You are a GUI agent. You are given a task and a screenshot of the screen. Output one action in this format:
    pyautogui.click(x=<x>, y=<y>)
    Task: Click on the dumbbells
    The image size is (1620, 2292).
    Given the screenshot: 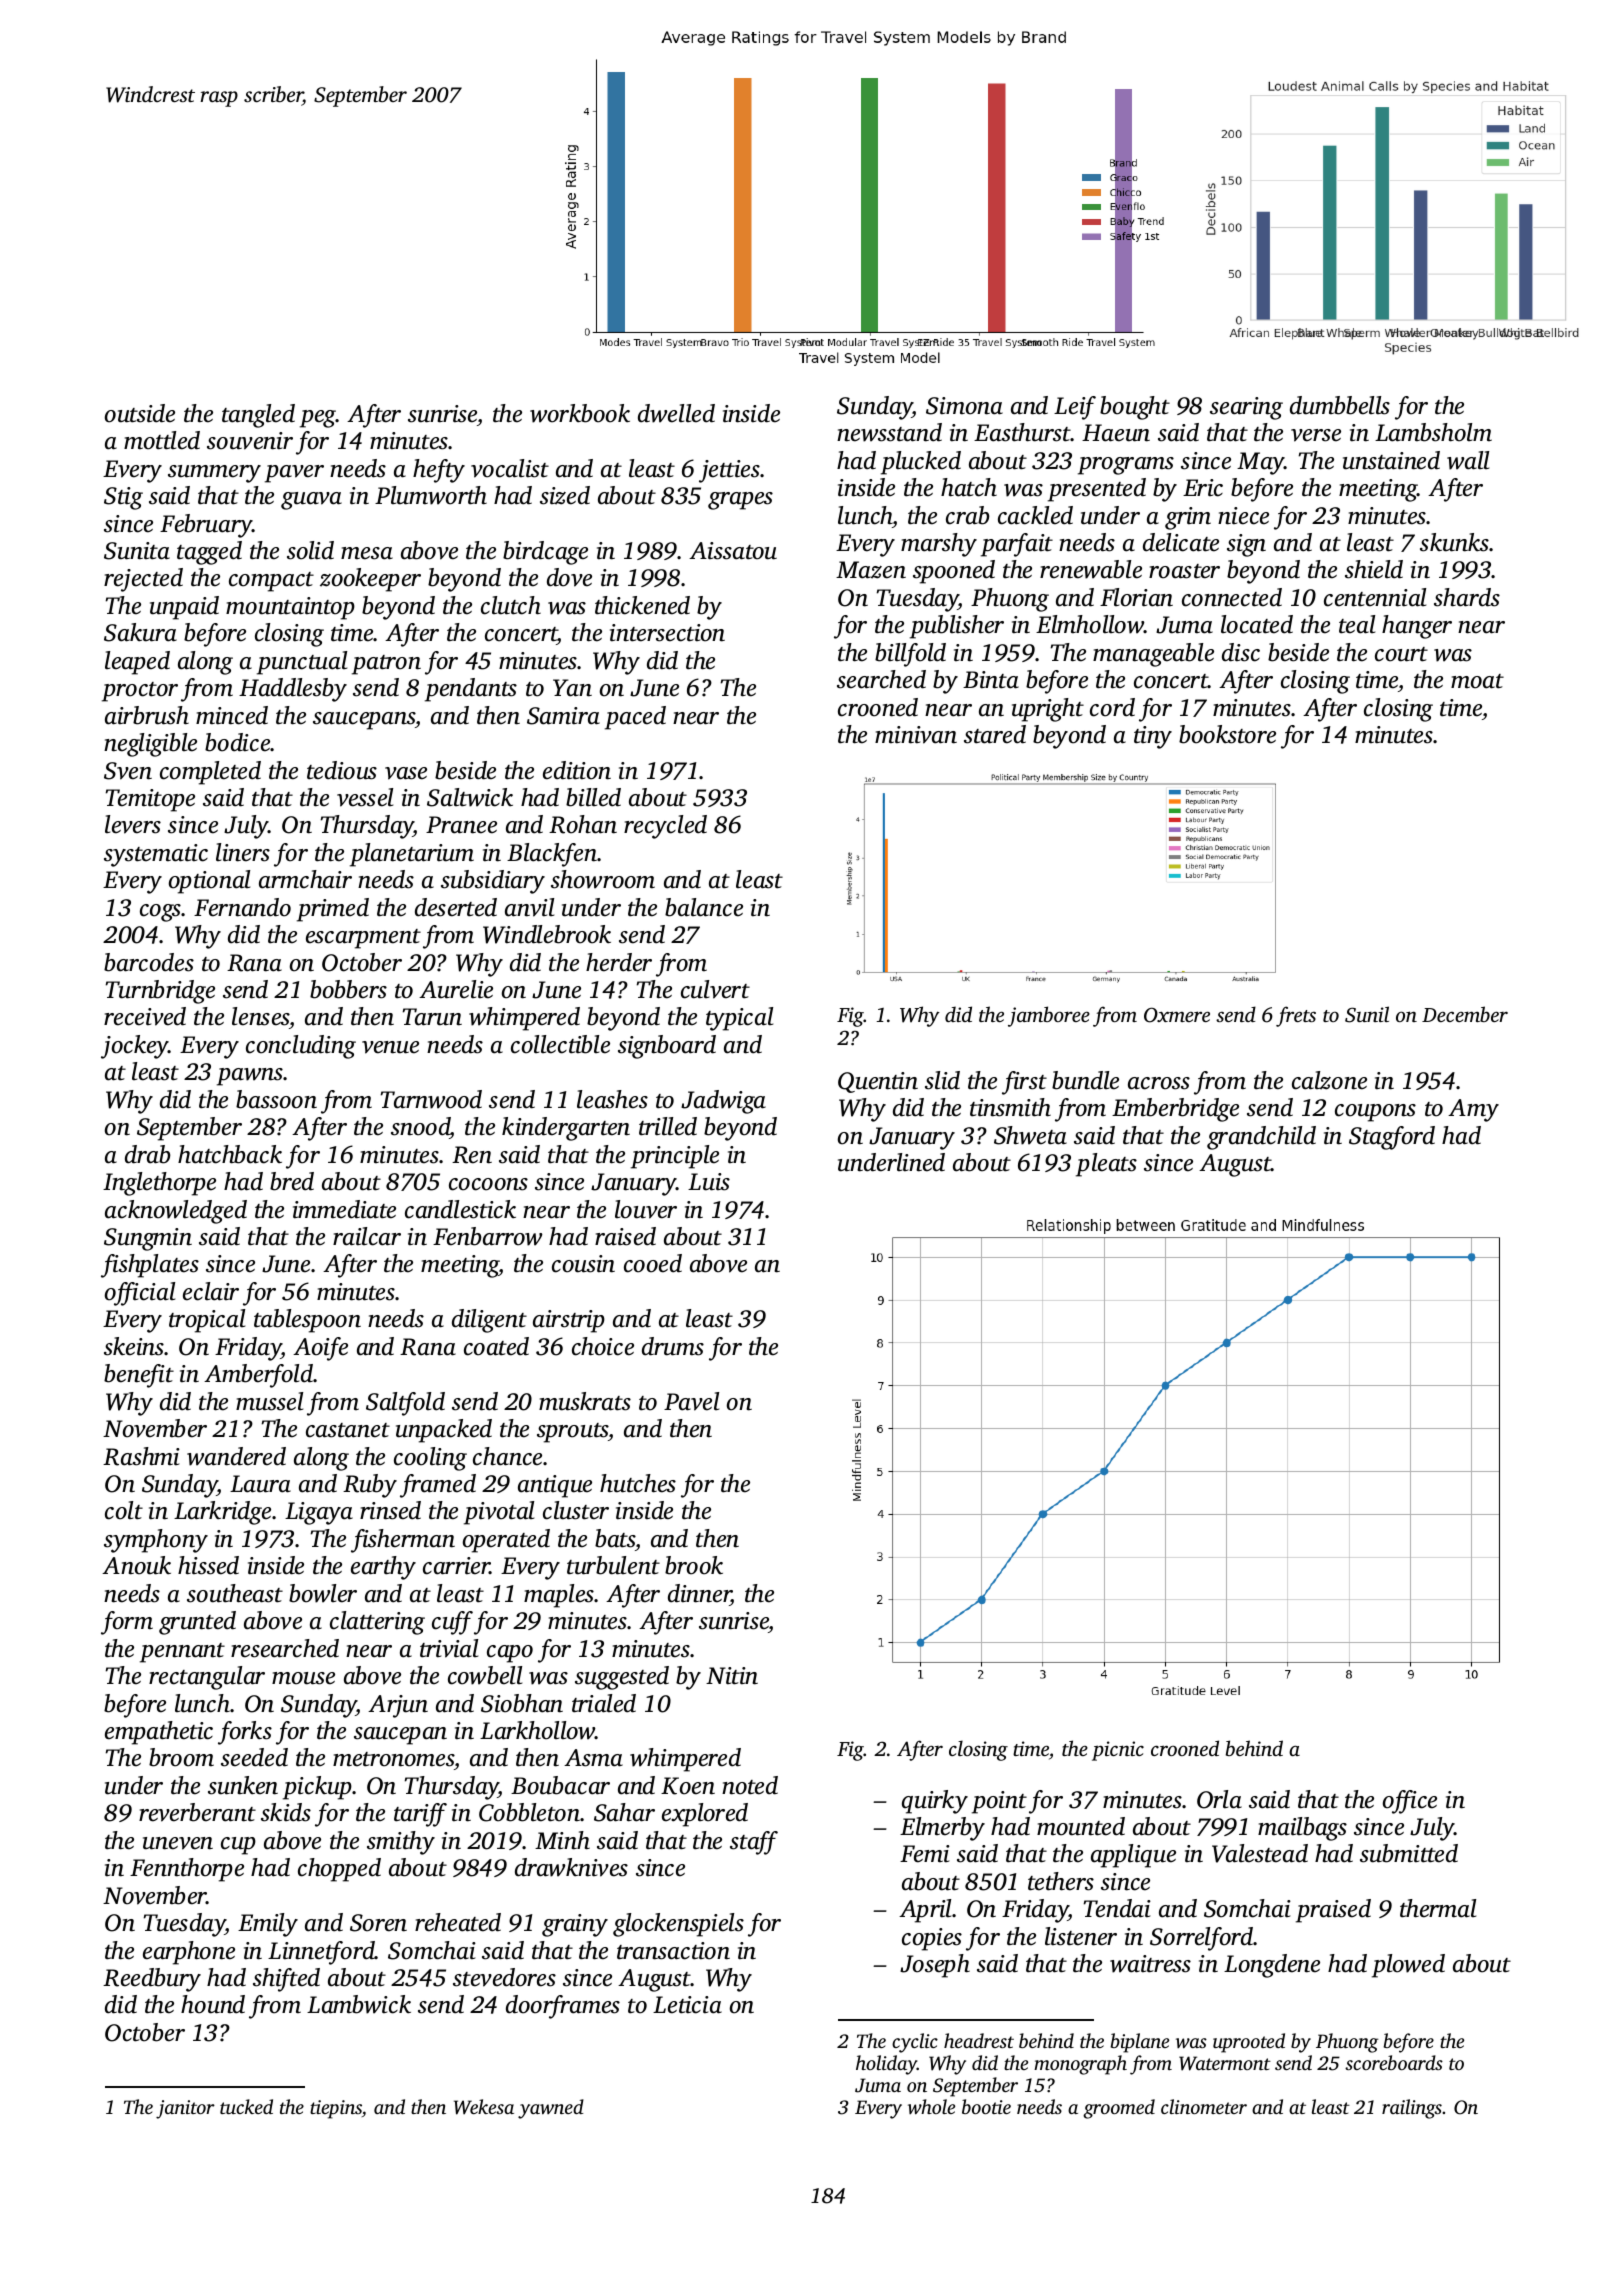 What is the action you would take?
    pyautogui.click(x=1340, y=405)
